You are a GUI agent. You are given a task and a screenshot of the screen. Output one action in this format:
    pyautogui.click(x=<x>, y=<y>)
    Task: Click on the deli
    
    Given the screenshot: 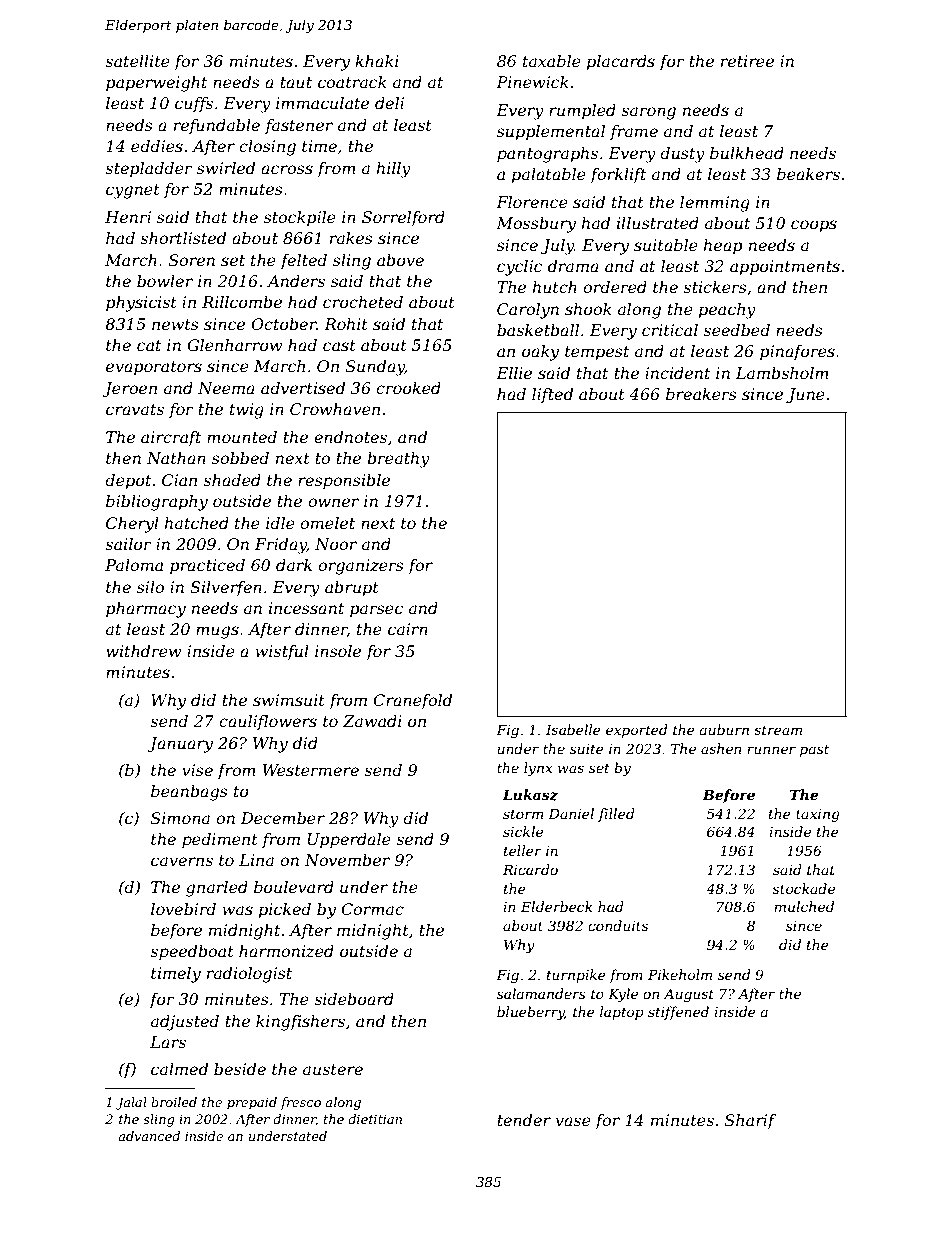 What is the action you would take?
    pyautogui.click(x=389, y=103)
